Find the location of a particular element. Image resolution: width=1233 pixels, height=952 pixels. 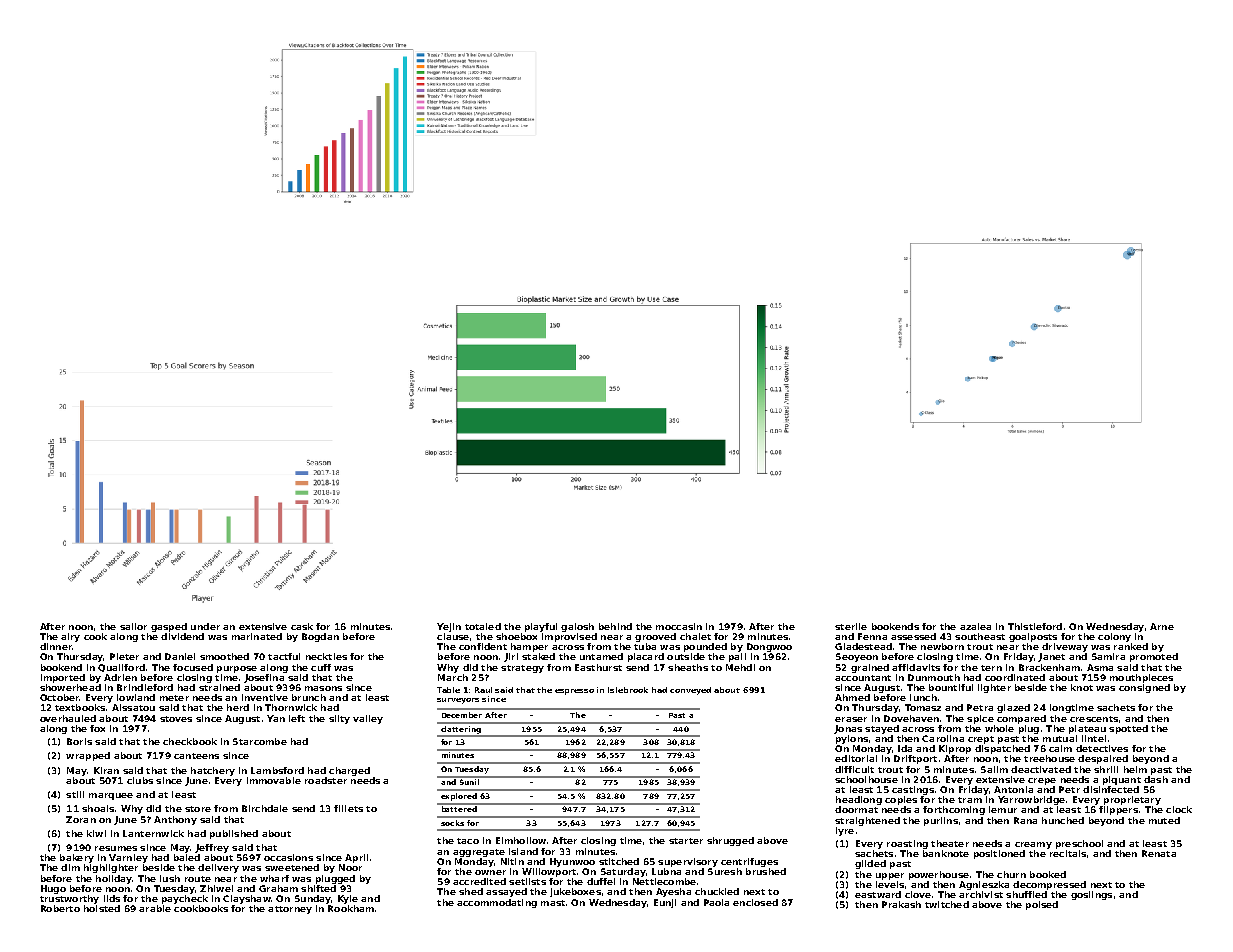

twitched is located at coordinates (947, 904).
